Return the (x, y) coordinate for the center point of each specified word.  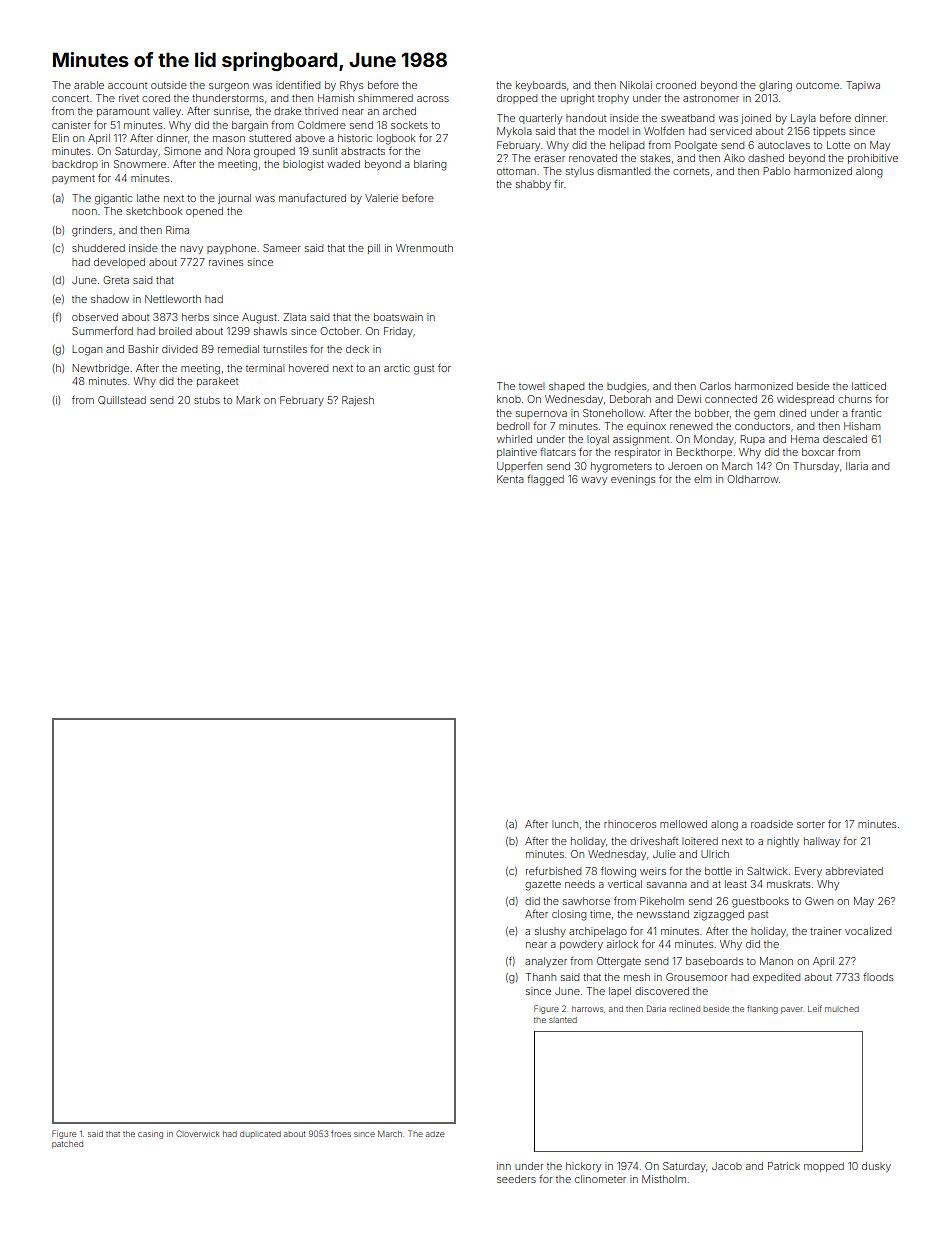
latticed (869, 386)
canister (71, 125)
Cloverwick (197, 1133)
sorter (811, 824)
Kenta (510, 479)
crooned (676, 85)
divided (179, 349)
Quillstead (122, 400)
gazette (543, 886)
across (433, 99)
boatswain (398, 317)
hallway (822, 842)
